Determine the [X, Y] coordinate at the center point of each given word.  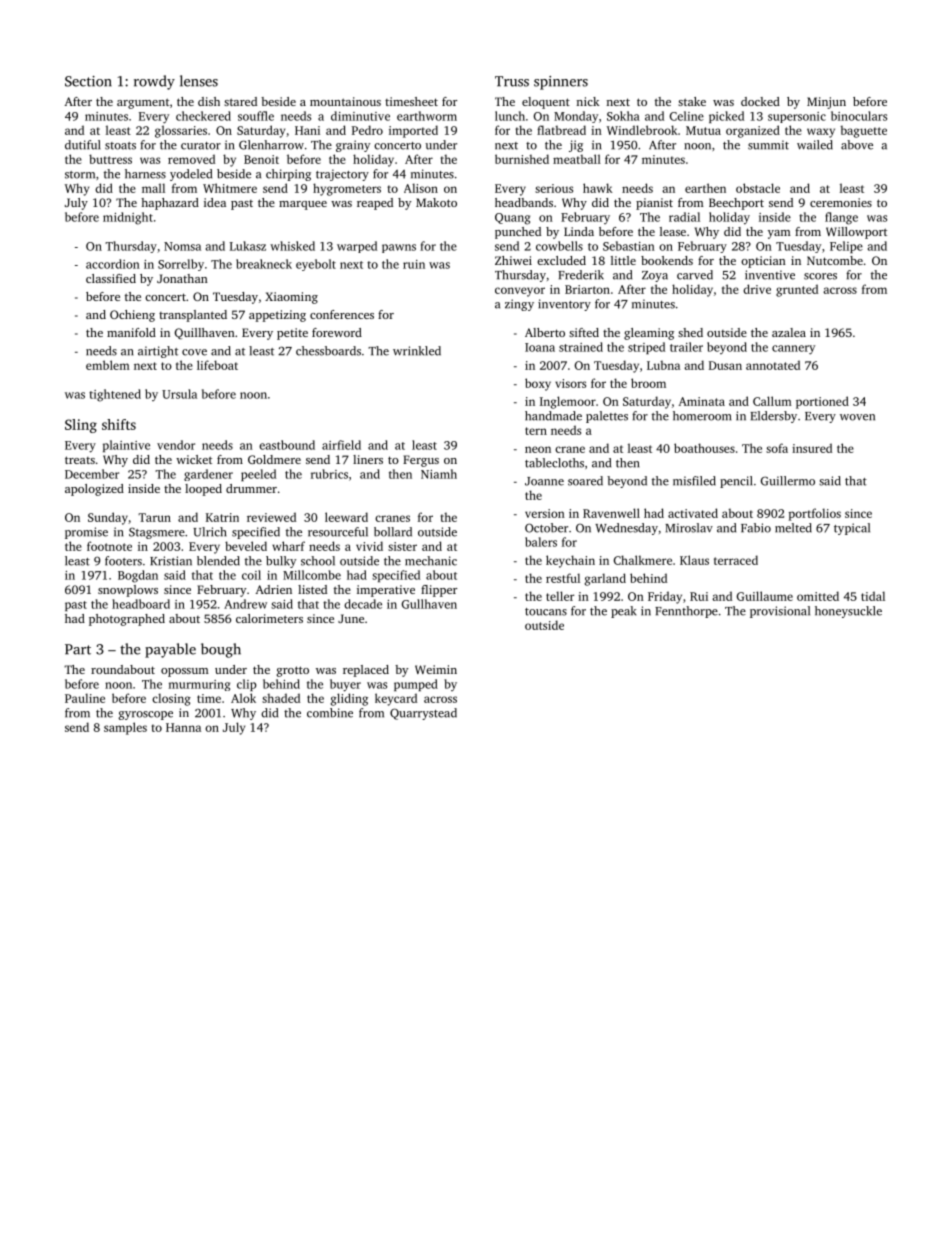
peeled [258, 475]
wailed [815, 145]
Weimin [436, 669]
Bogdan [138, 576]
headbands [524, 202]
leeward [346, 517]
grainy [353, 146]
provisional [780, 612]
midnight [128, 218]
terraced [736, 560]
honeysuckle [848, 612]
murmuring [199, 685]
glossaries [181, 131]
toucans [546, 612]
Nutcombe [835, 260]
